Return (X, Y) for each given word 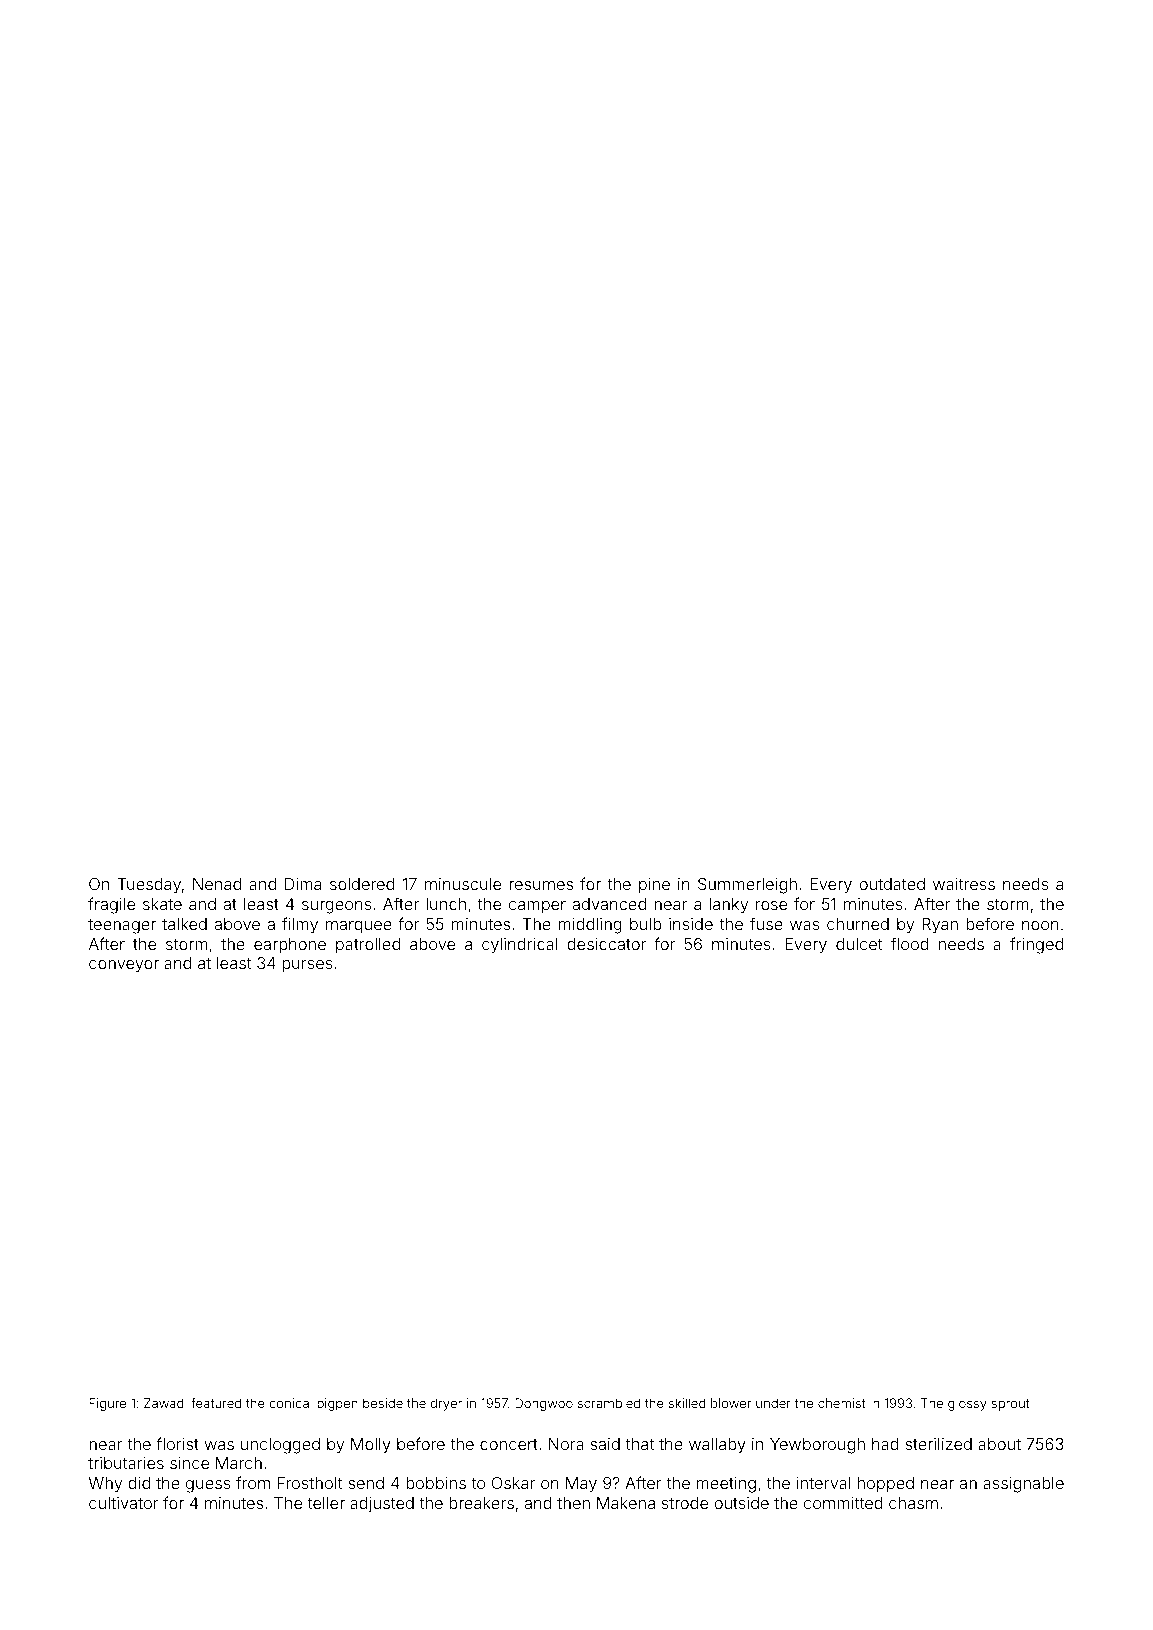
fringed (1036, 945)
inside (691, 924)
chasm (913, 1503)
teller (326, 1503)
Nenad (217, 884)
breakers (481, 1503)
